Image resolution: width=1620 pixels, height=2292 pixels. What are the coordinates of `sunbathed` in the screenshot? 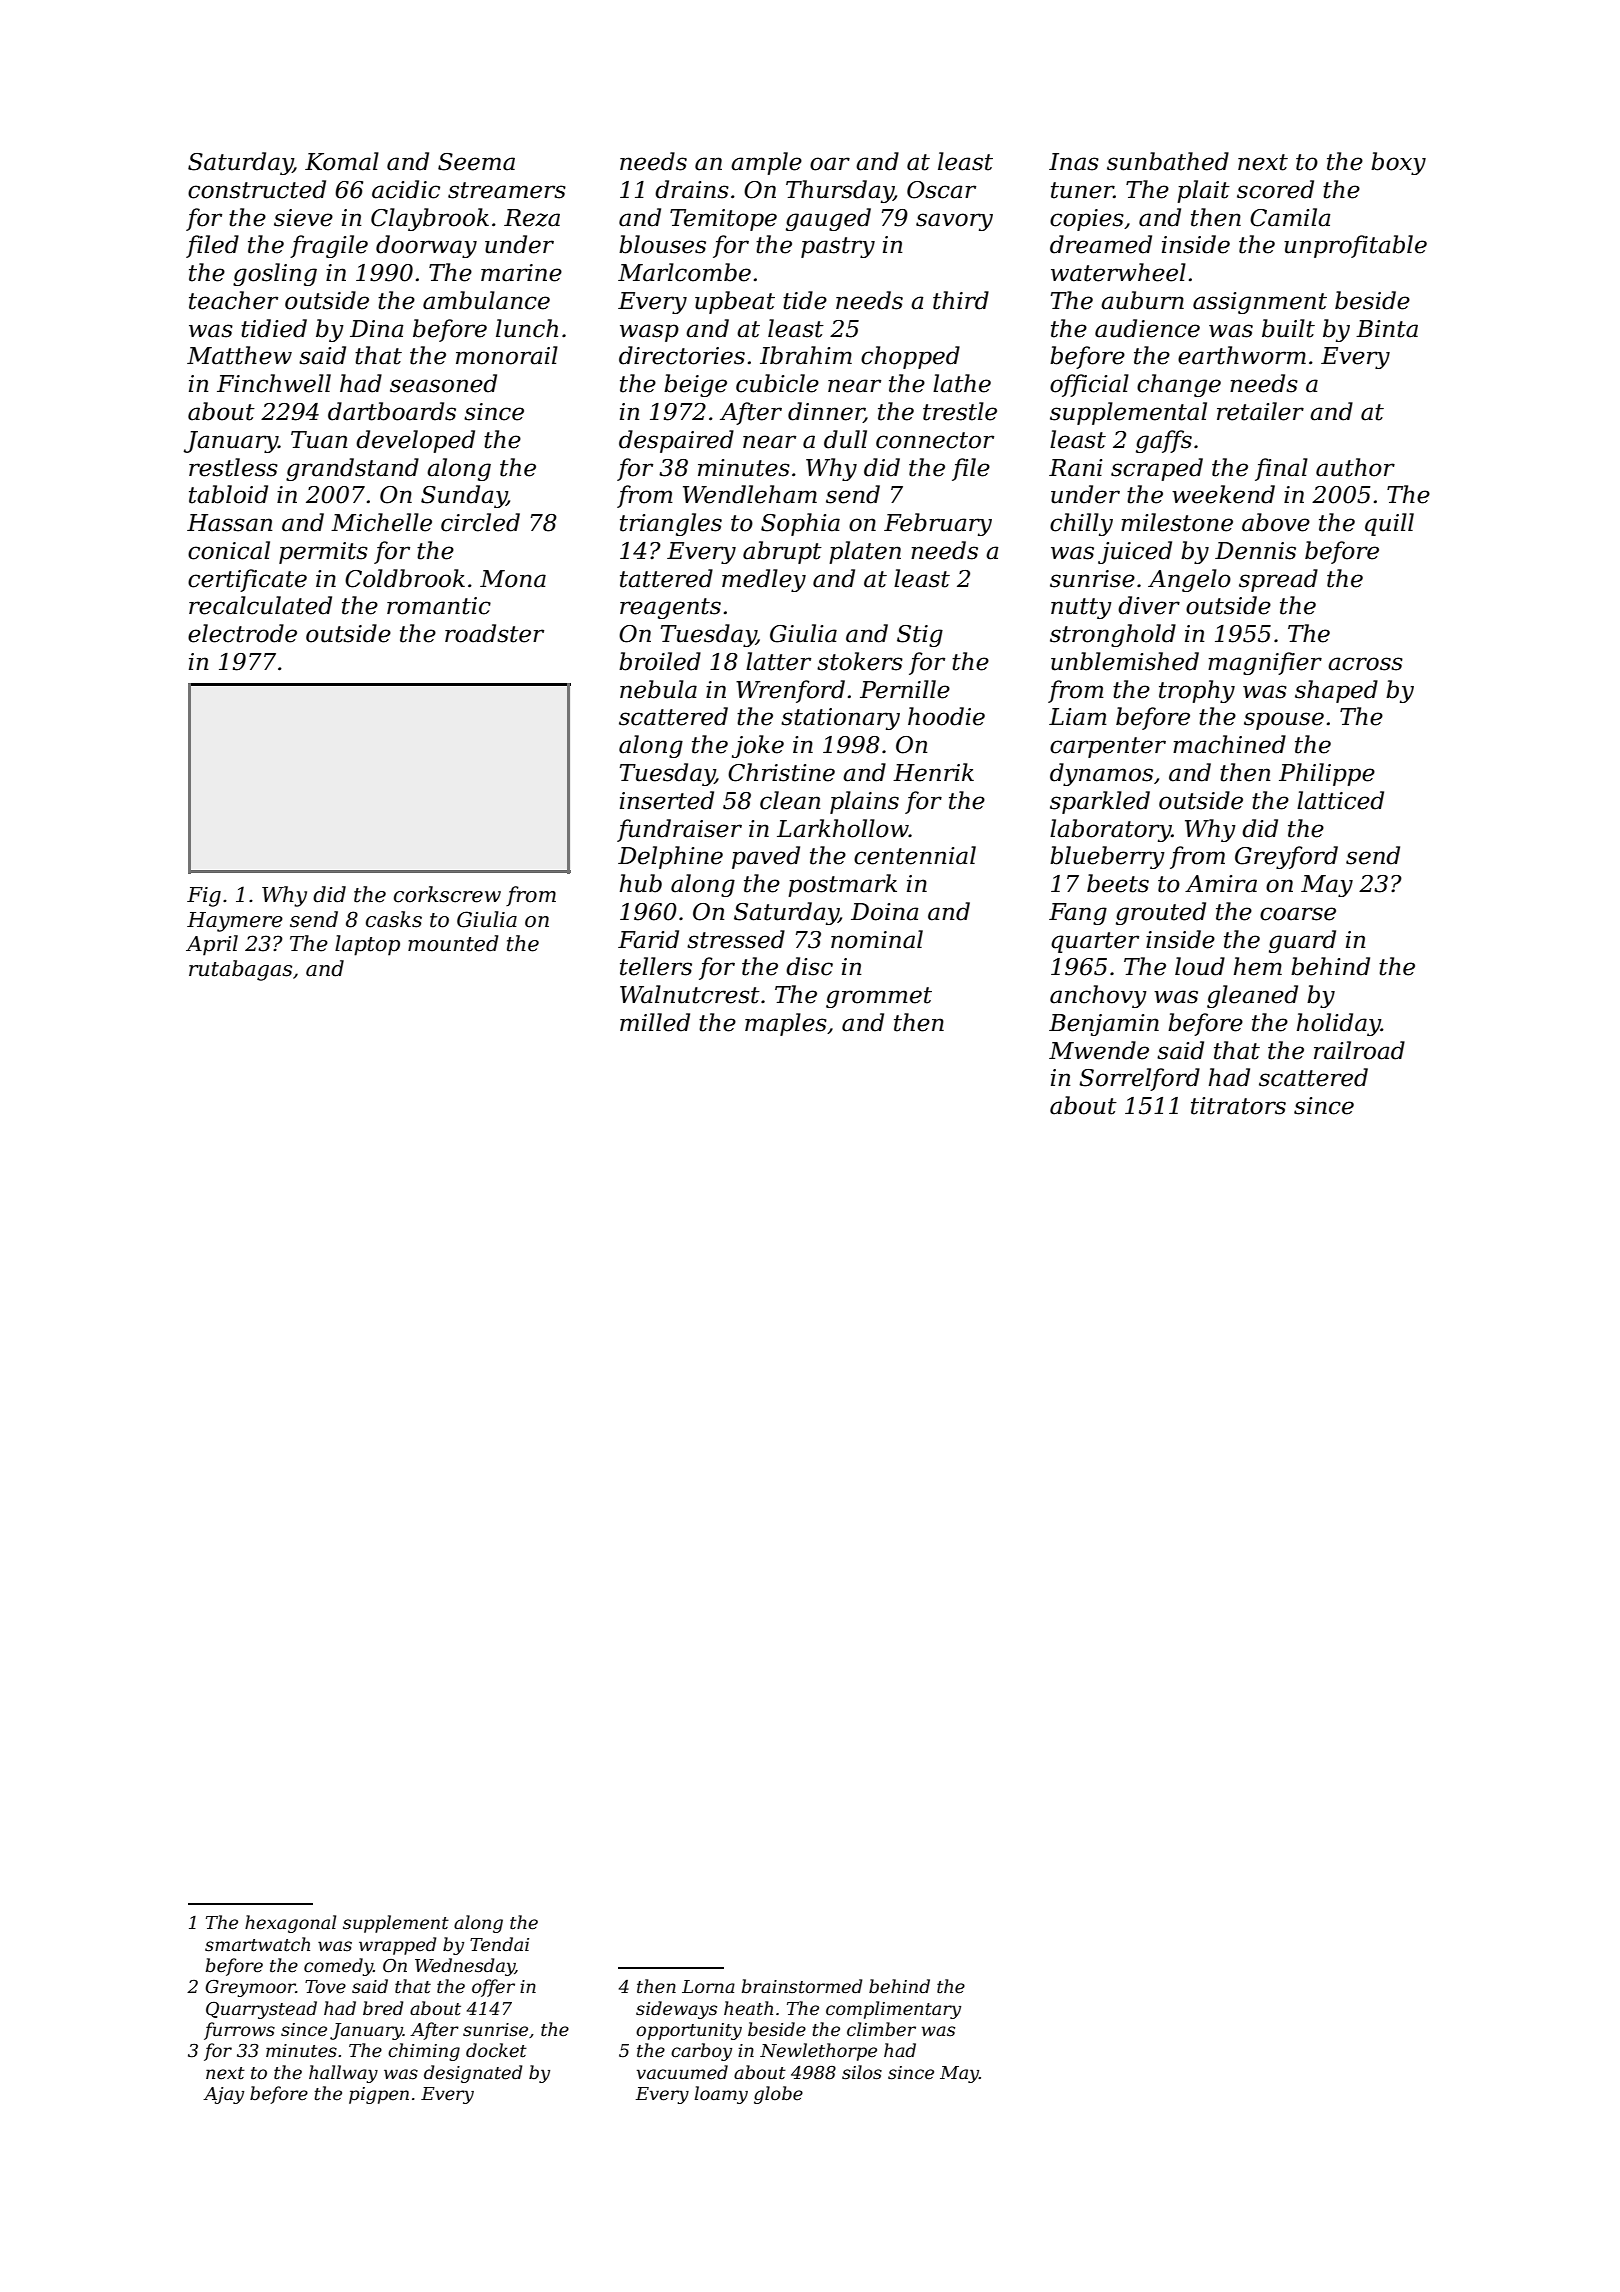 It's located at (1168, 161).
